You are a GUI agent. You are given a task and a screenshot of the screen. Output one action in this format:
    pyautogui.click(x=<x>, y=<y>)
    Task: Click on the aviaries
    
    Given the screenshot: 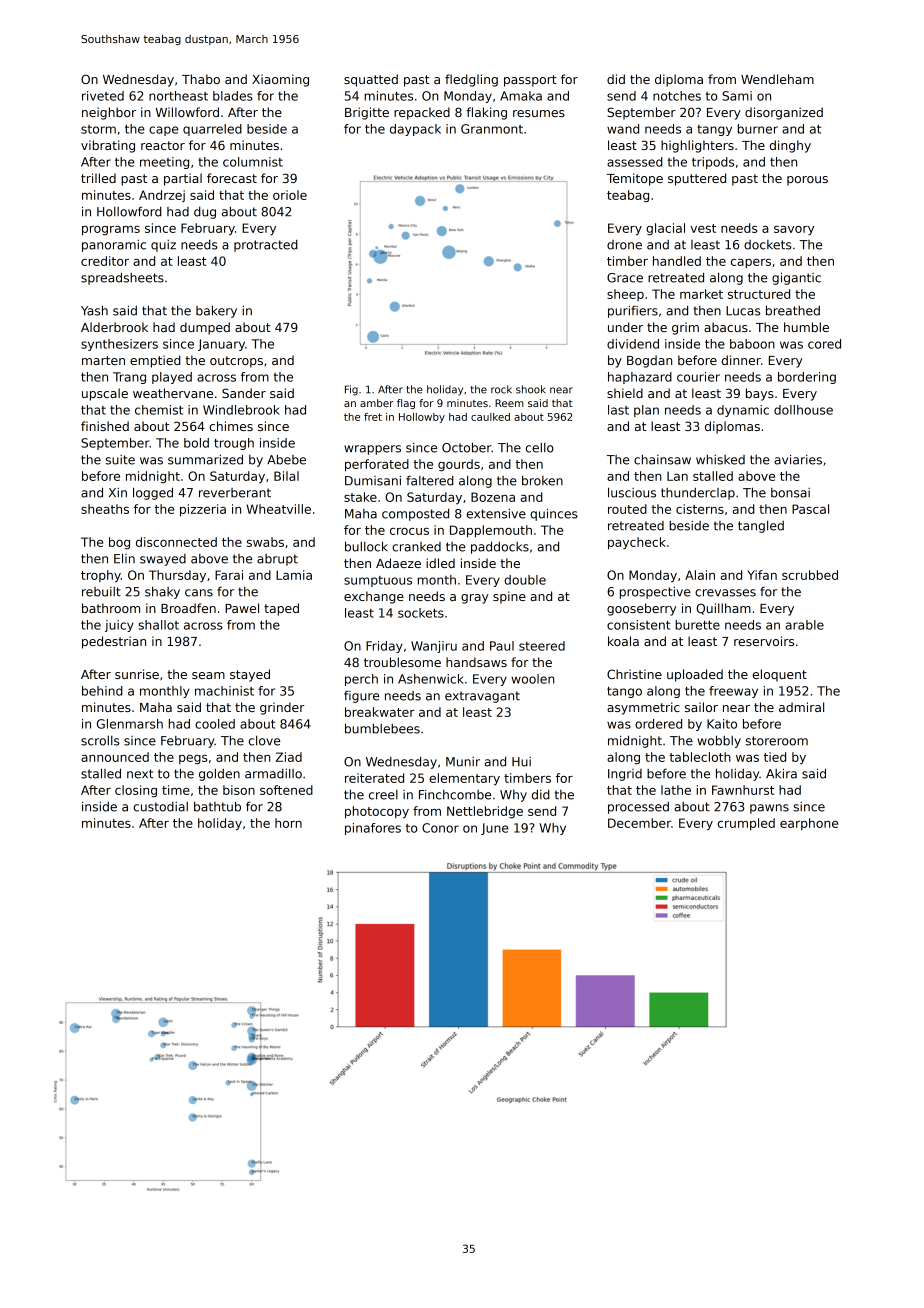 What is the action you would take?
    pyautogui.click(x=798, y=459)
